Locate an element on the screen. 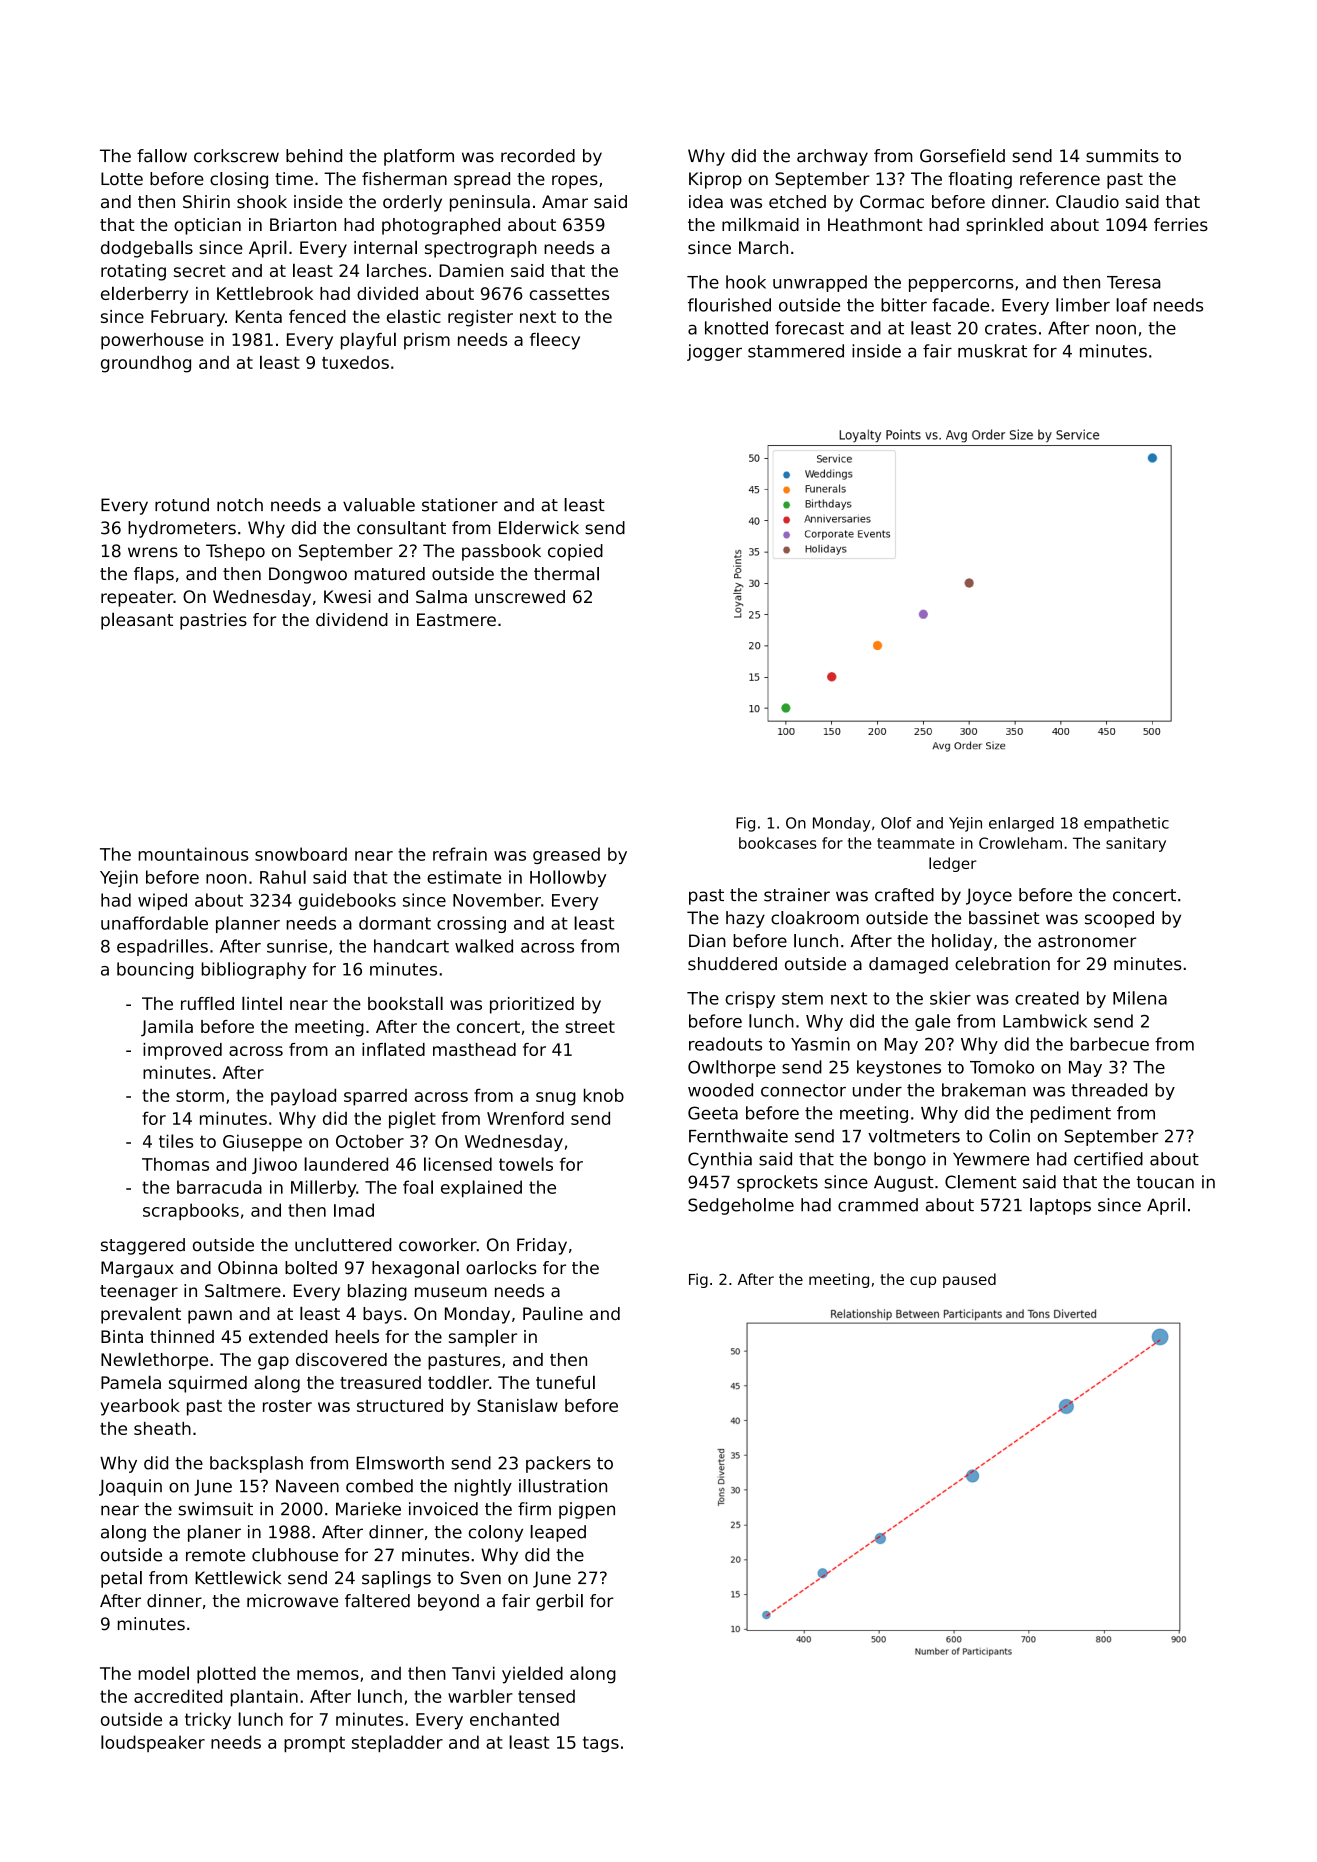 The height and width of the screenshot is (1862, 1317). prevalent is located at coordinates (141, 1315).
